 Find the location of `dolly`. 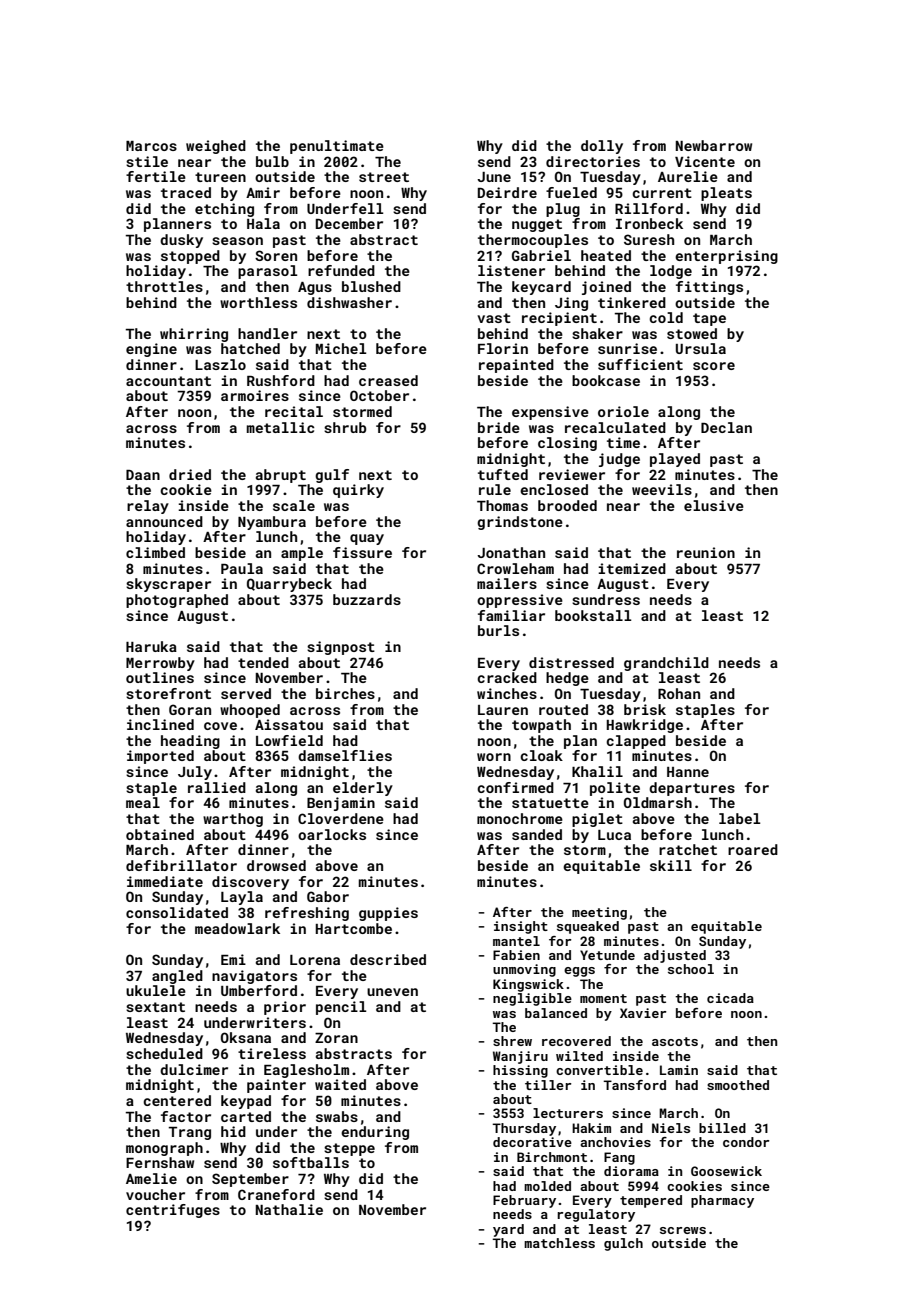

dolly is located at coordinates (602, 147).
